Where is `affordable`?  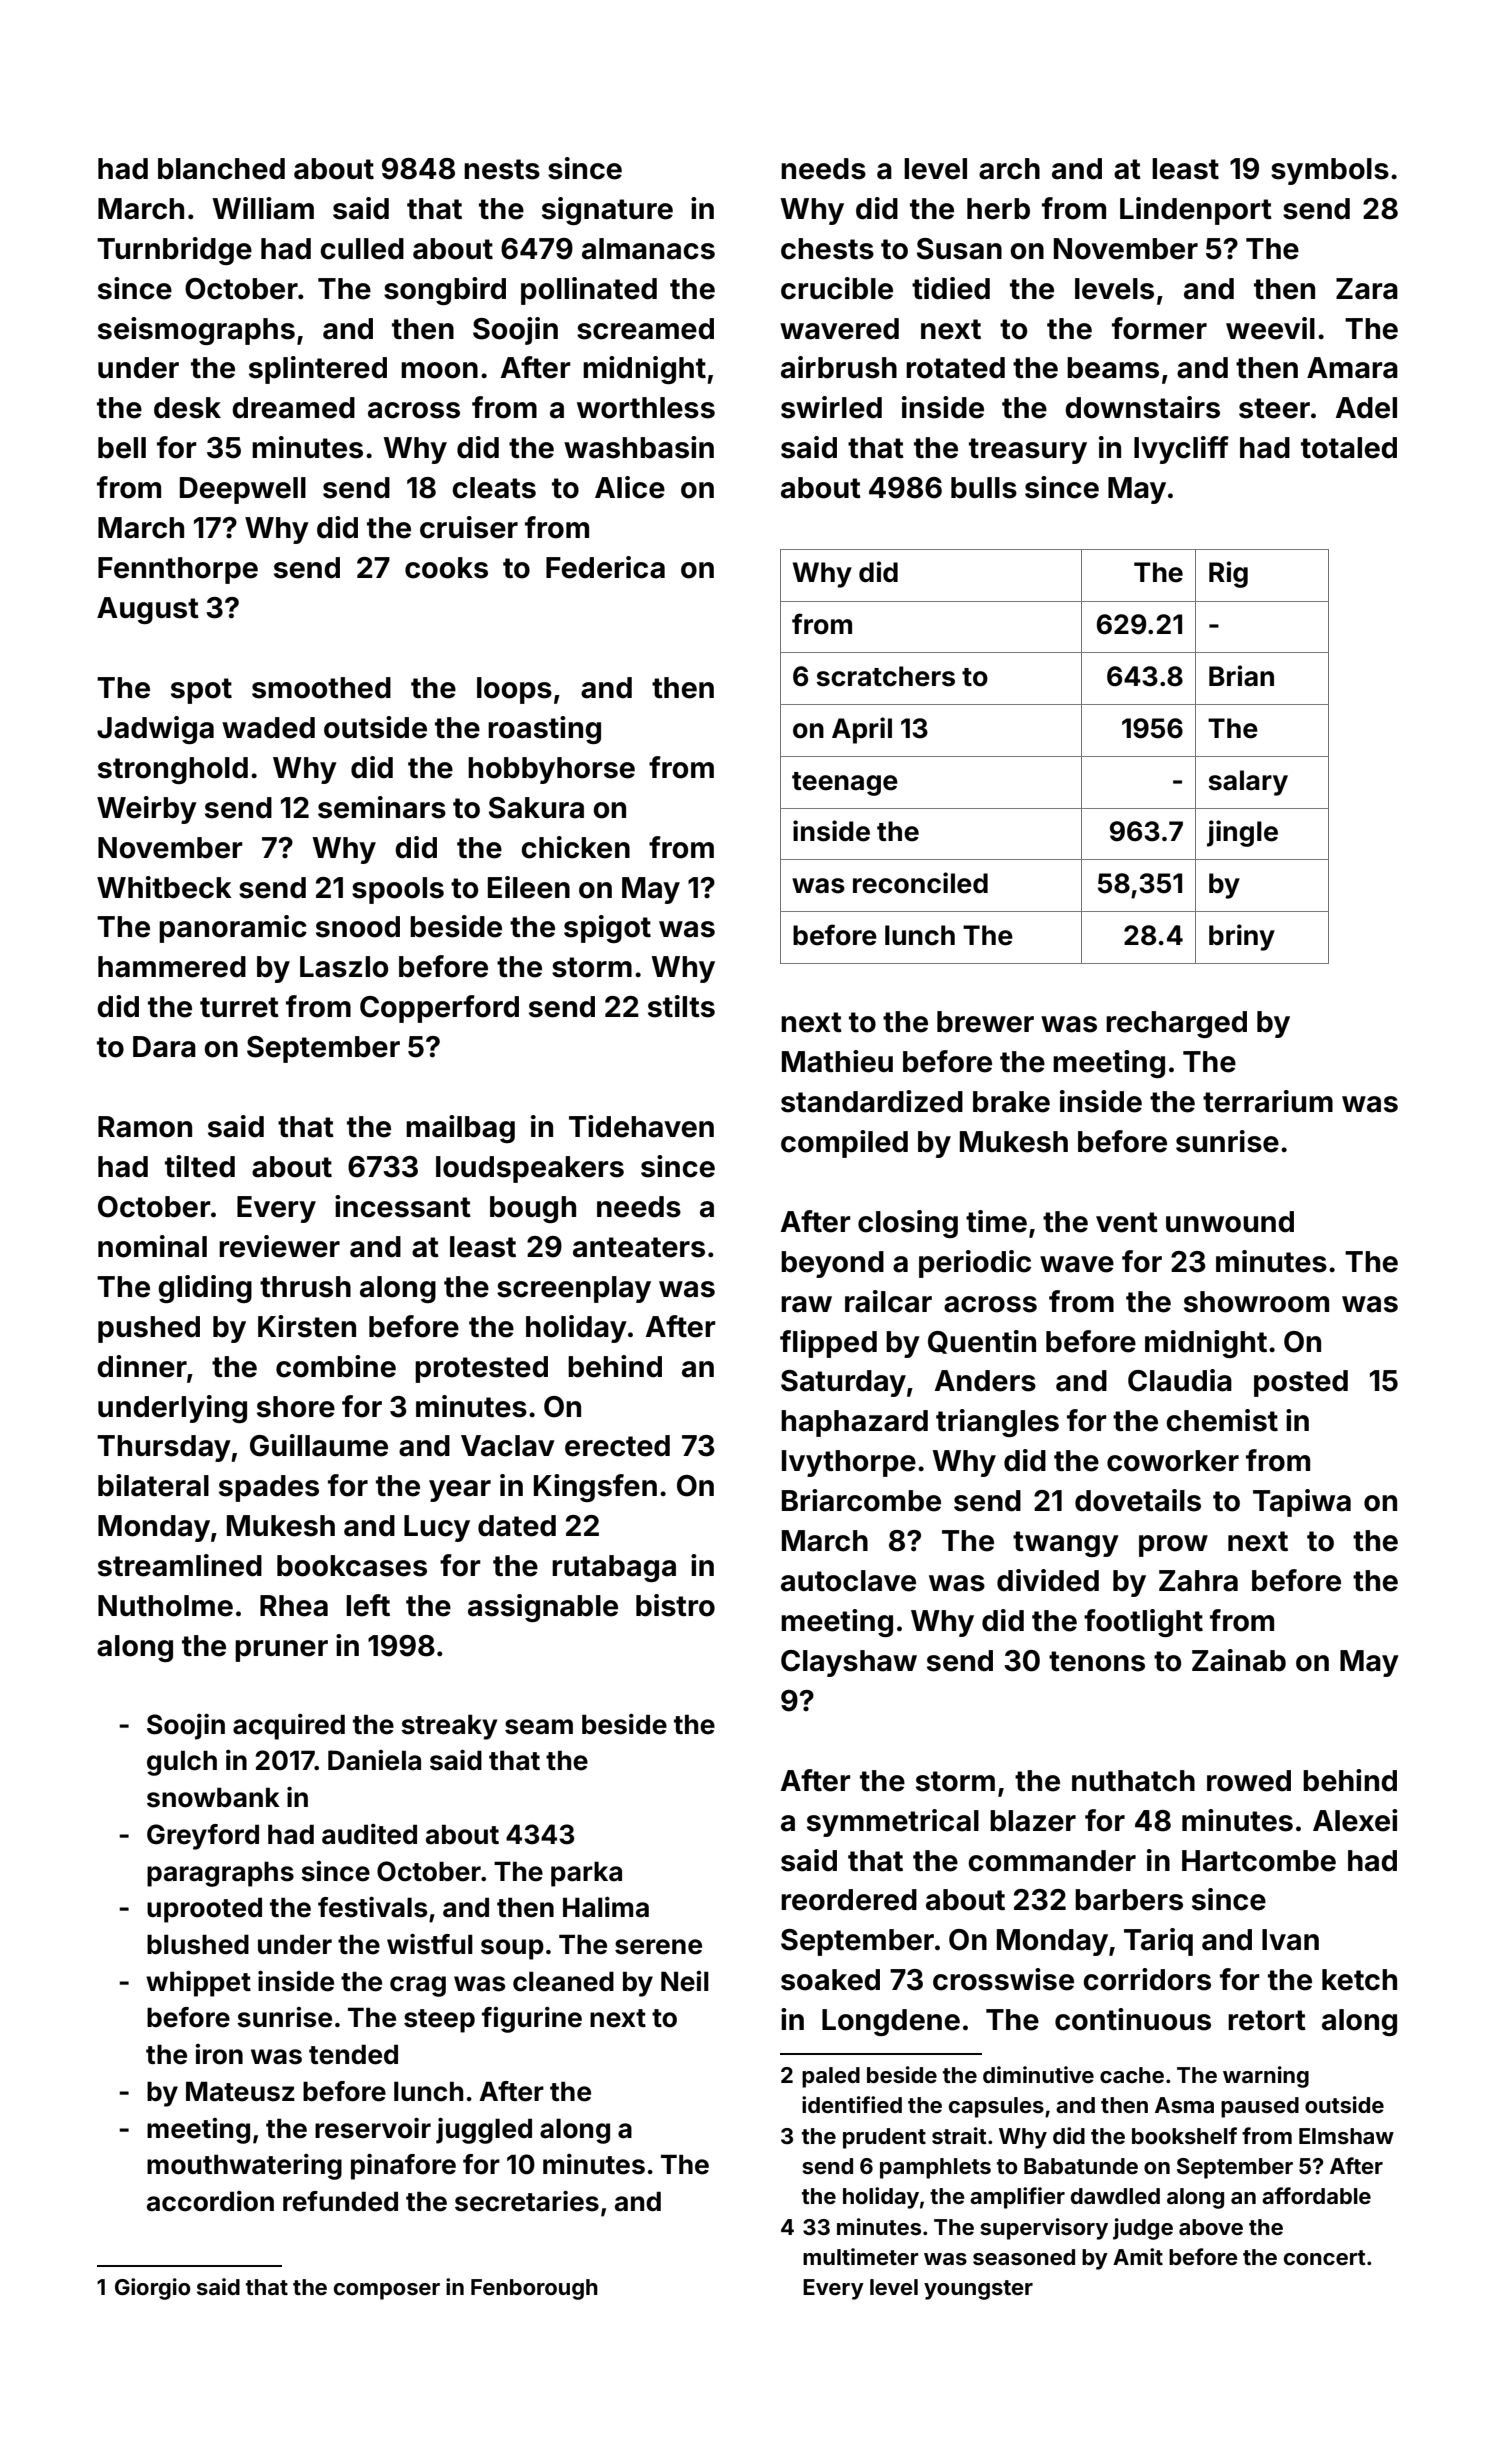
affordable is located at coordinates (1316, 2195).
